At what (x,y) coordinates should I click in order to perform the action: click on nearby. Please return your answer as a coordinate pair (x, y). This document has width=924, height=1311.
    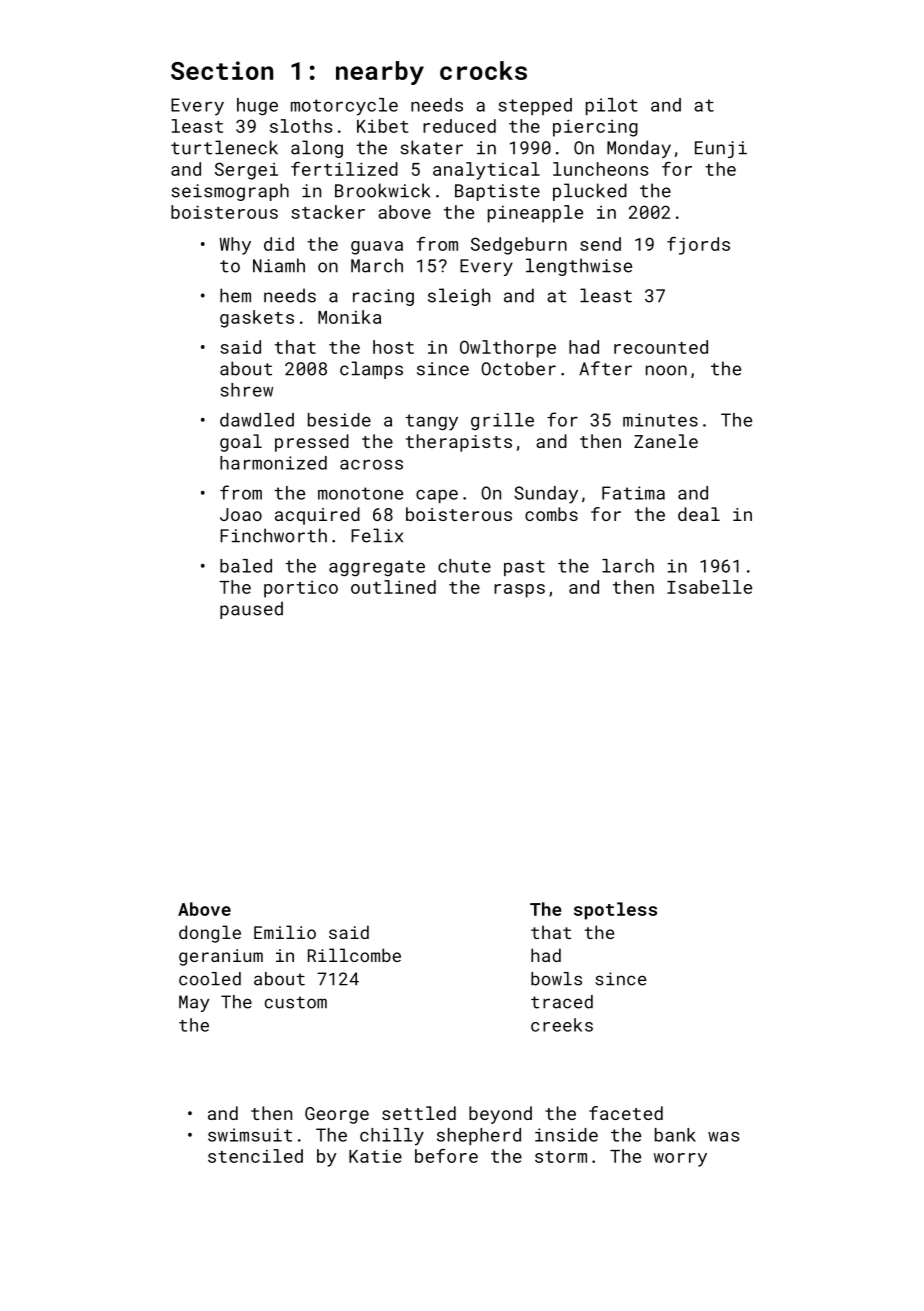
    Looking at the image, I should click on (380, 73).
